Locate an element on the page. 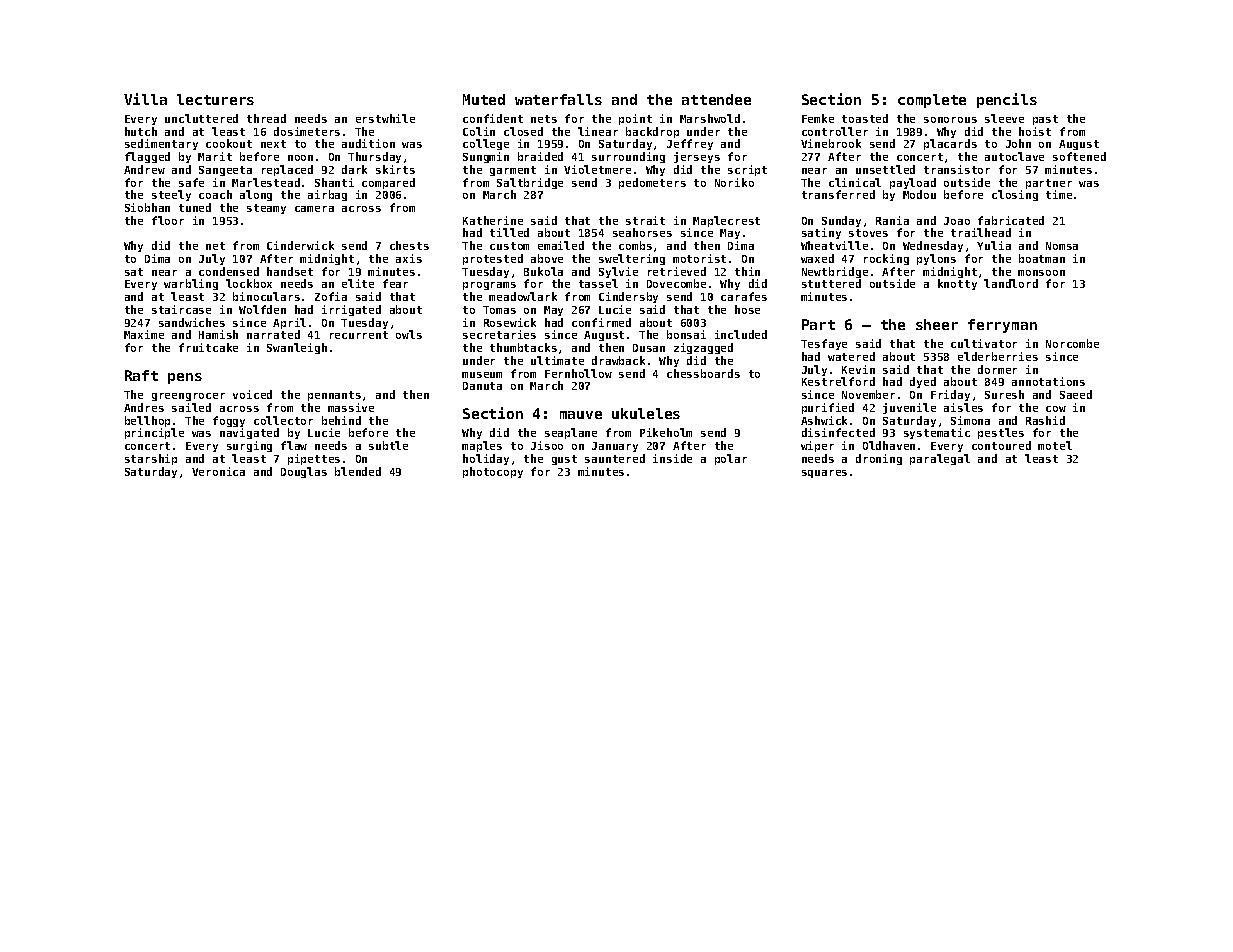  strait is located at coordinates (645, 220).
